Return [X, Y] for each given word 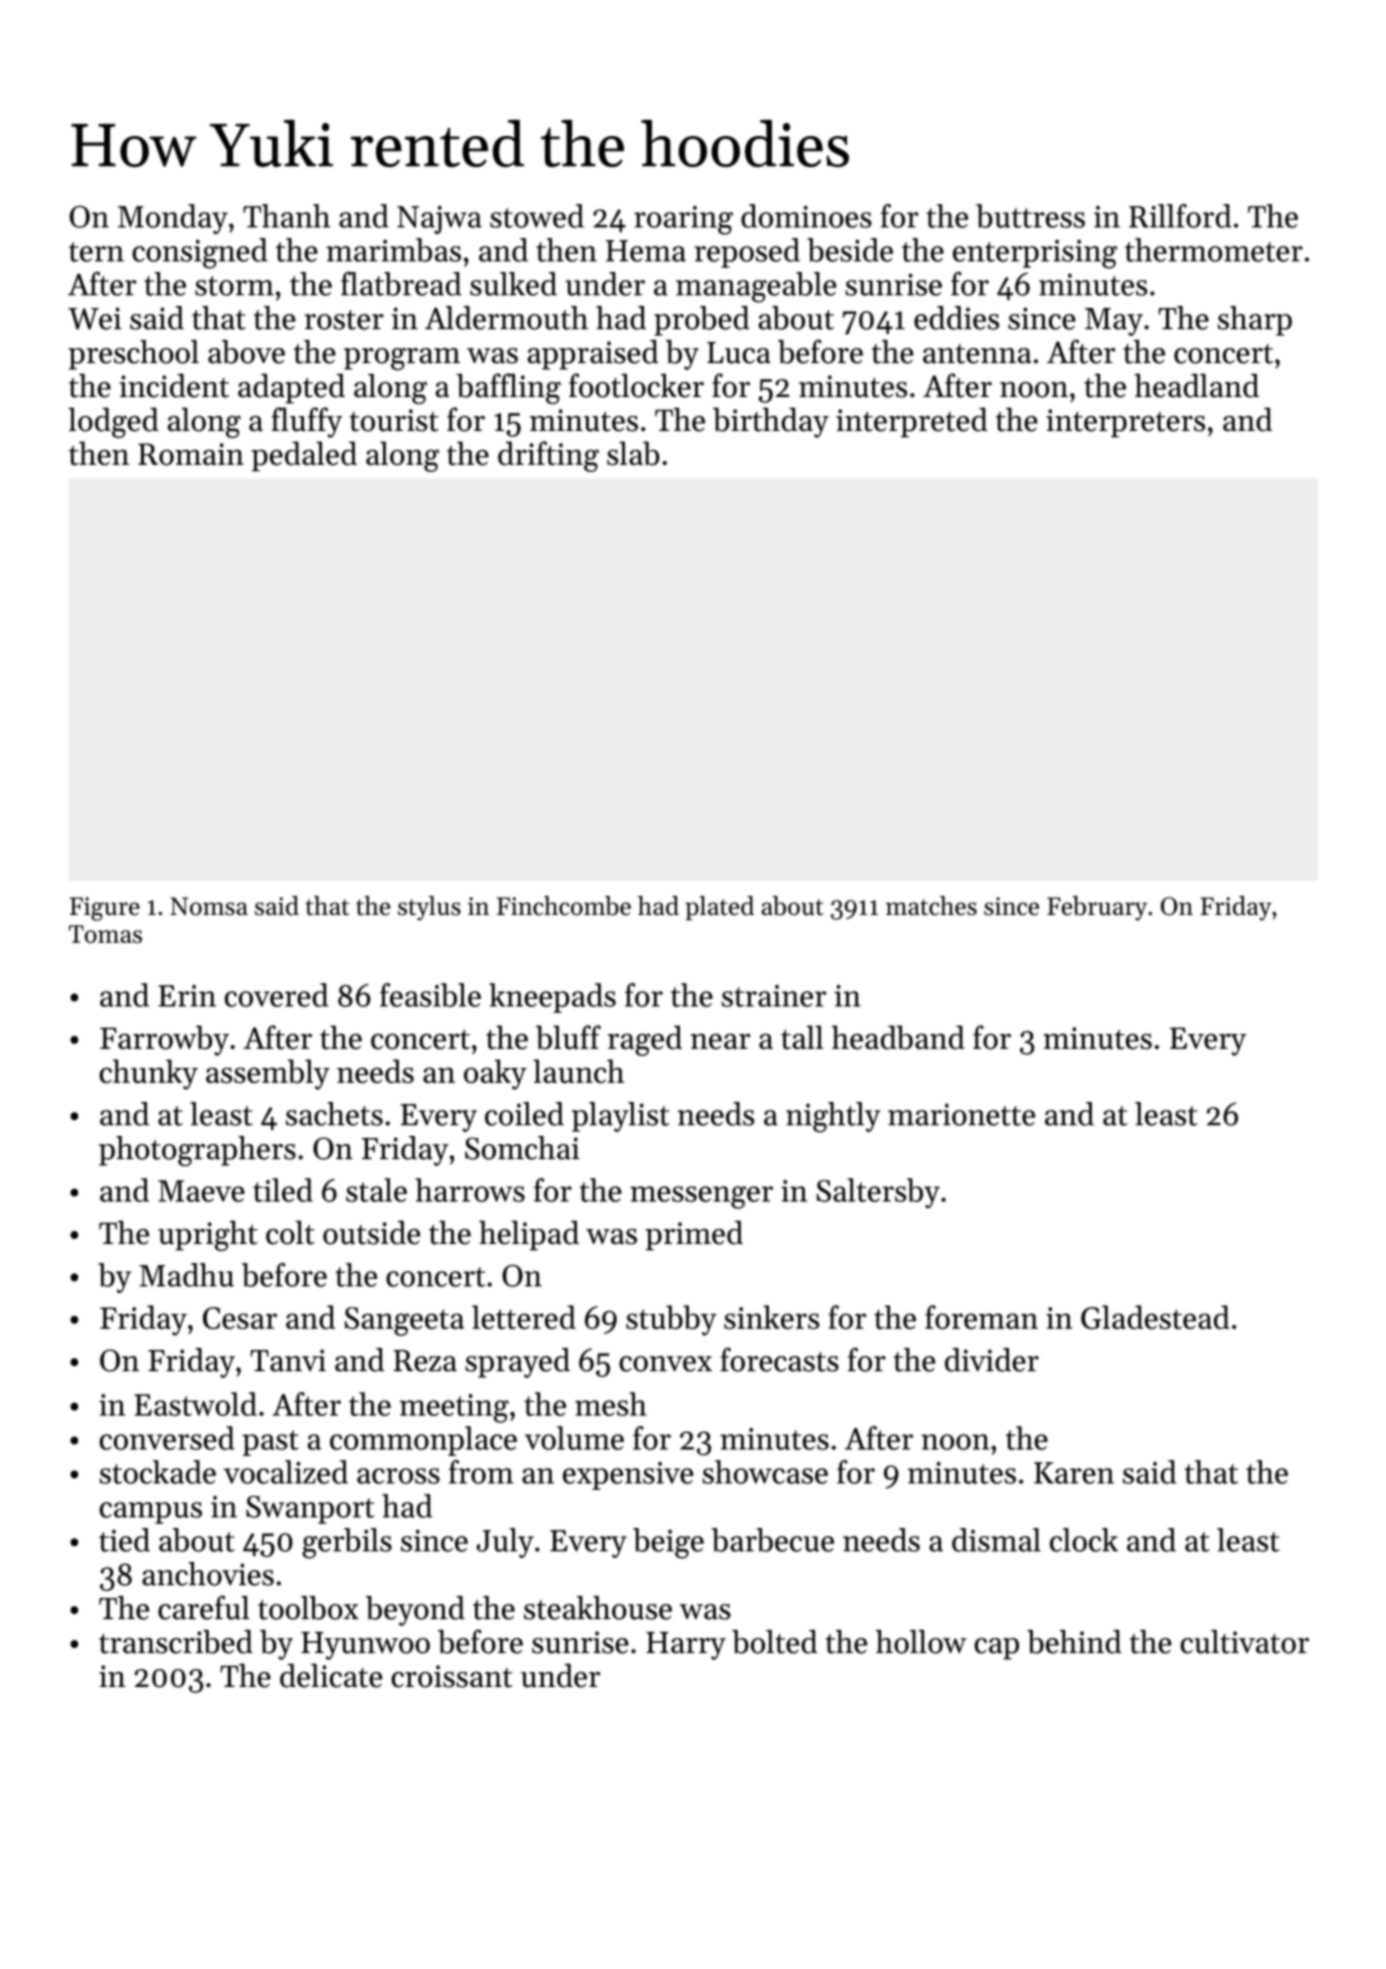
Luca [739, 353]
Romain [191, 454]
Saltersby [878, 1193]
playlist [620, 1117]
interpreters [1125, 423]
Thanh [286, 216]
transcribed [176, 1642]
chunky [148, 1074]
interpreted [912, 422]
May [1114, 322]
